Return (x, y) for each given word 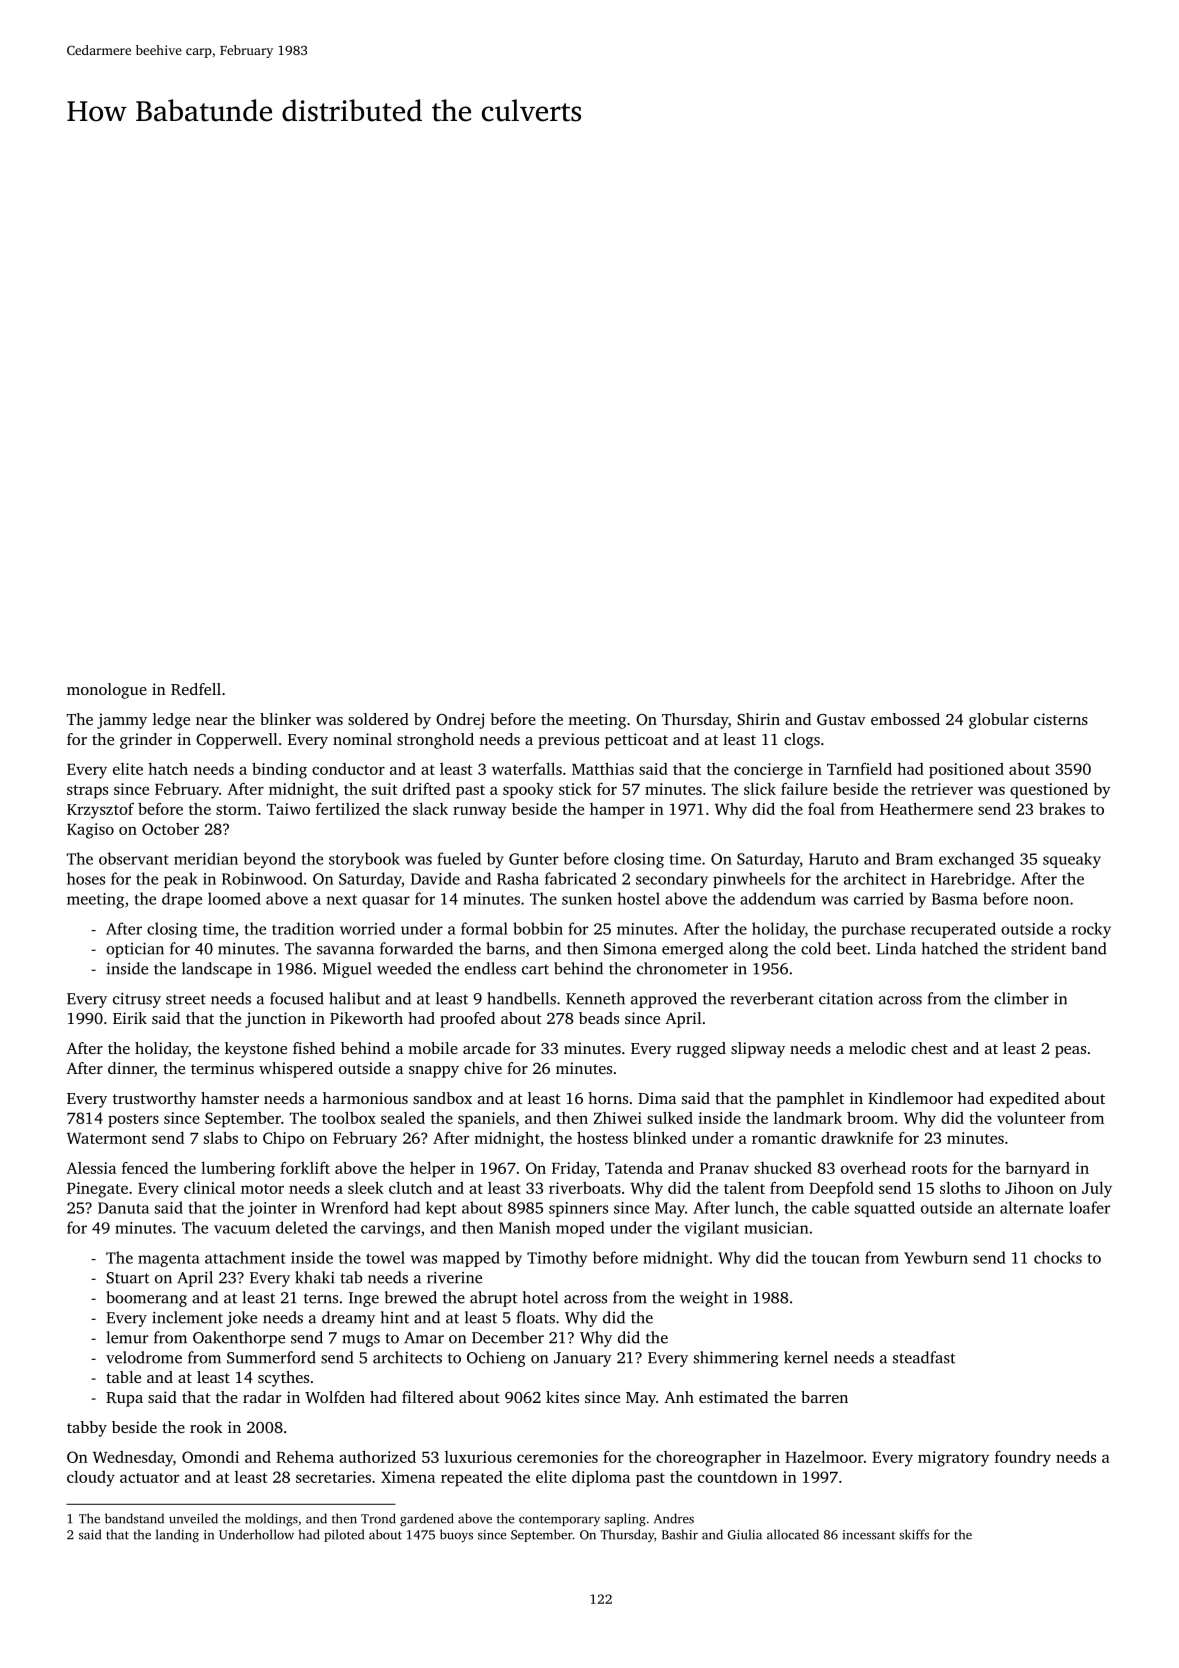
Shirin (758, 719)
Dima (657, 1098)
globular (999, 721)
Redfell (196, 689)
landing (177, 1535)
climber (1021, 998)
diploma (601, 1478)
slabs (221, 1137)
